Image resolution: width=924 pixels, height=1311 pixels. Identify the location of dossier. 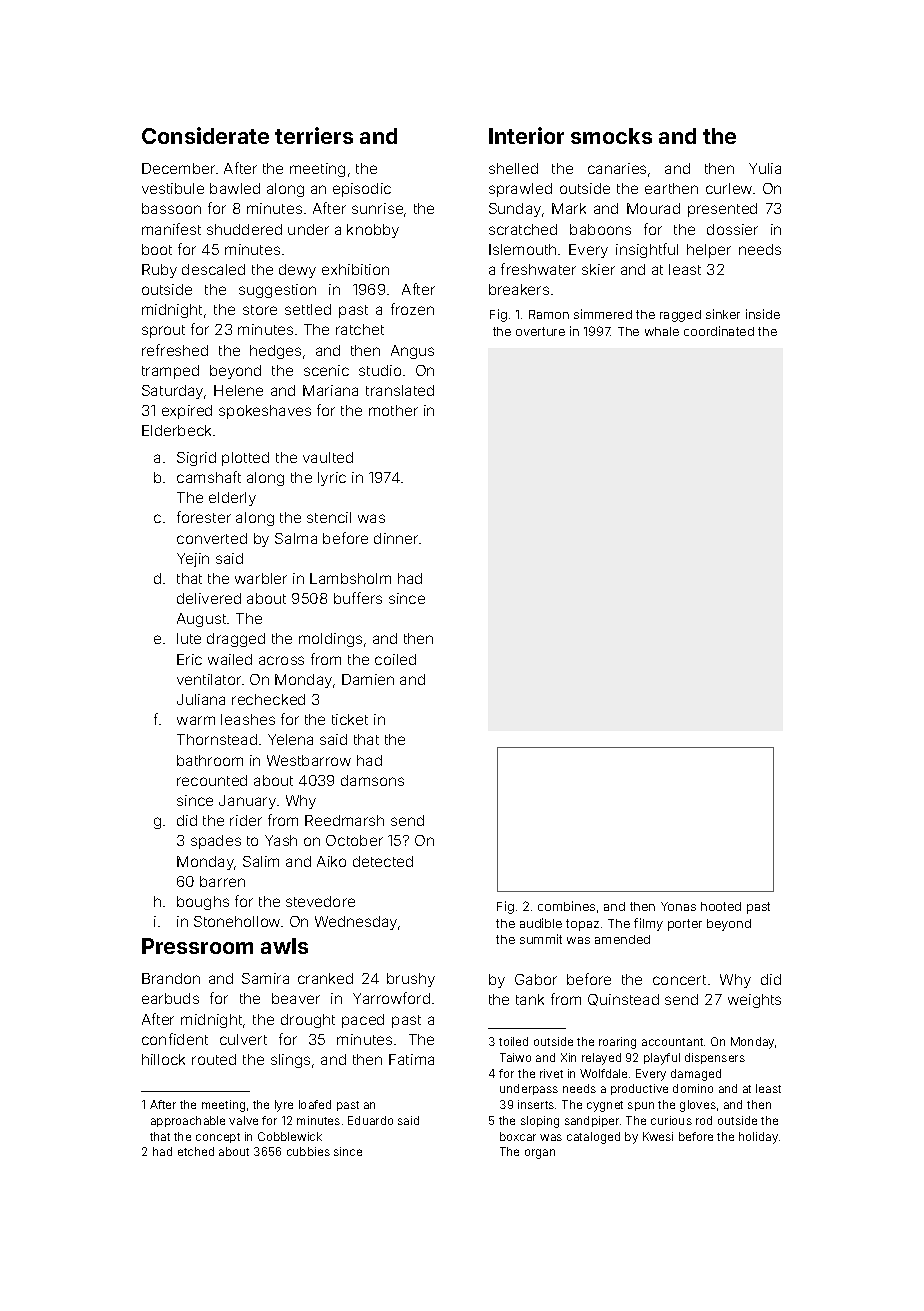
(732, 229).
